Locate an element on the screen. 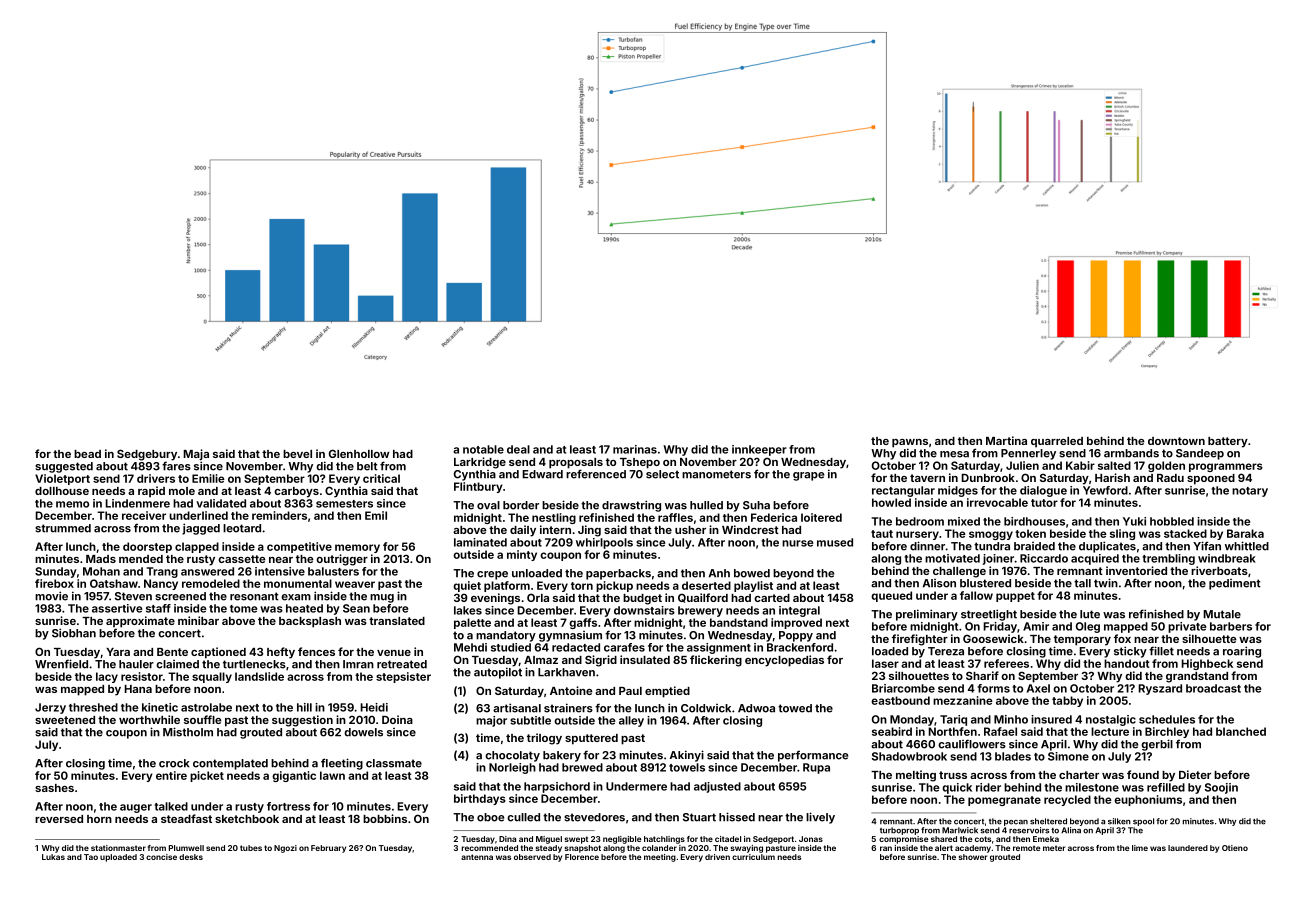 This screenshot has width=1308, height=924. Plumwell is located at coordinates (186, 848).
